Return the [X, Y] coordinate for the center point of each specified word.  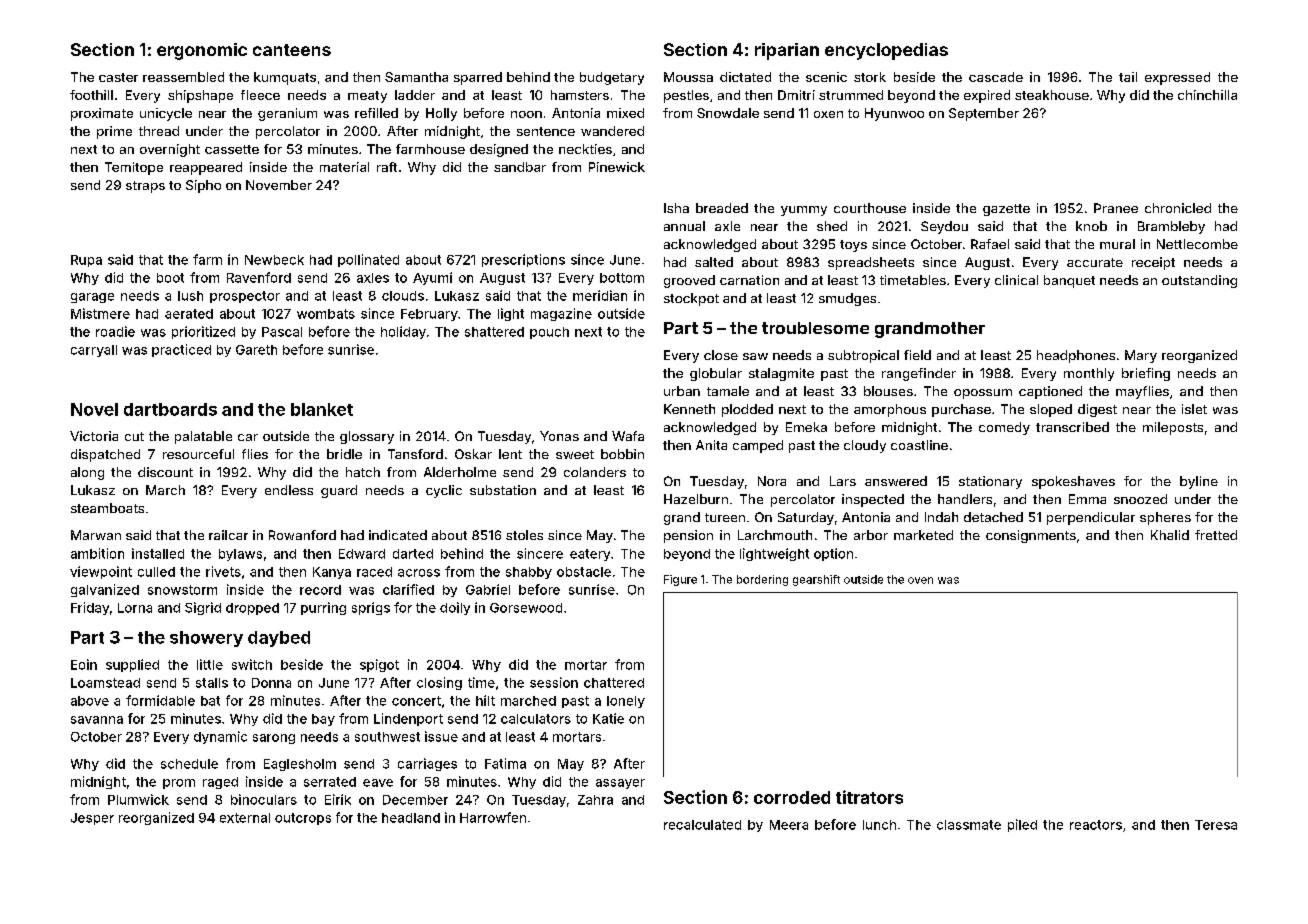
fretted [1216, 535]
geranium [287, 114]
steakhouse [1052, 95]
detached [993, 517]
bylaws [240, 555]
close [721, 355]
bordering [762, 580]
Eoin [84, 664]
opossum [983, 394]
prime [114, 132]
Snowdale [728, 113]
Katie [608, 718]
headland [411, 818]
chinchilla [1207, 95]
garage [92, 298]
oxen [828, 114]
